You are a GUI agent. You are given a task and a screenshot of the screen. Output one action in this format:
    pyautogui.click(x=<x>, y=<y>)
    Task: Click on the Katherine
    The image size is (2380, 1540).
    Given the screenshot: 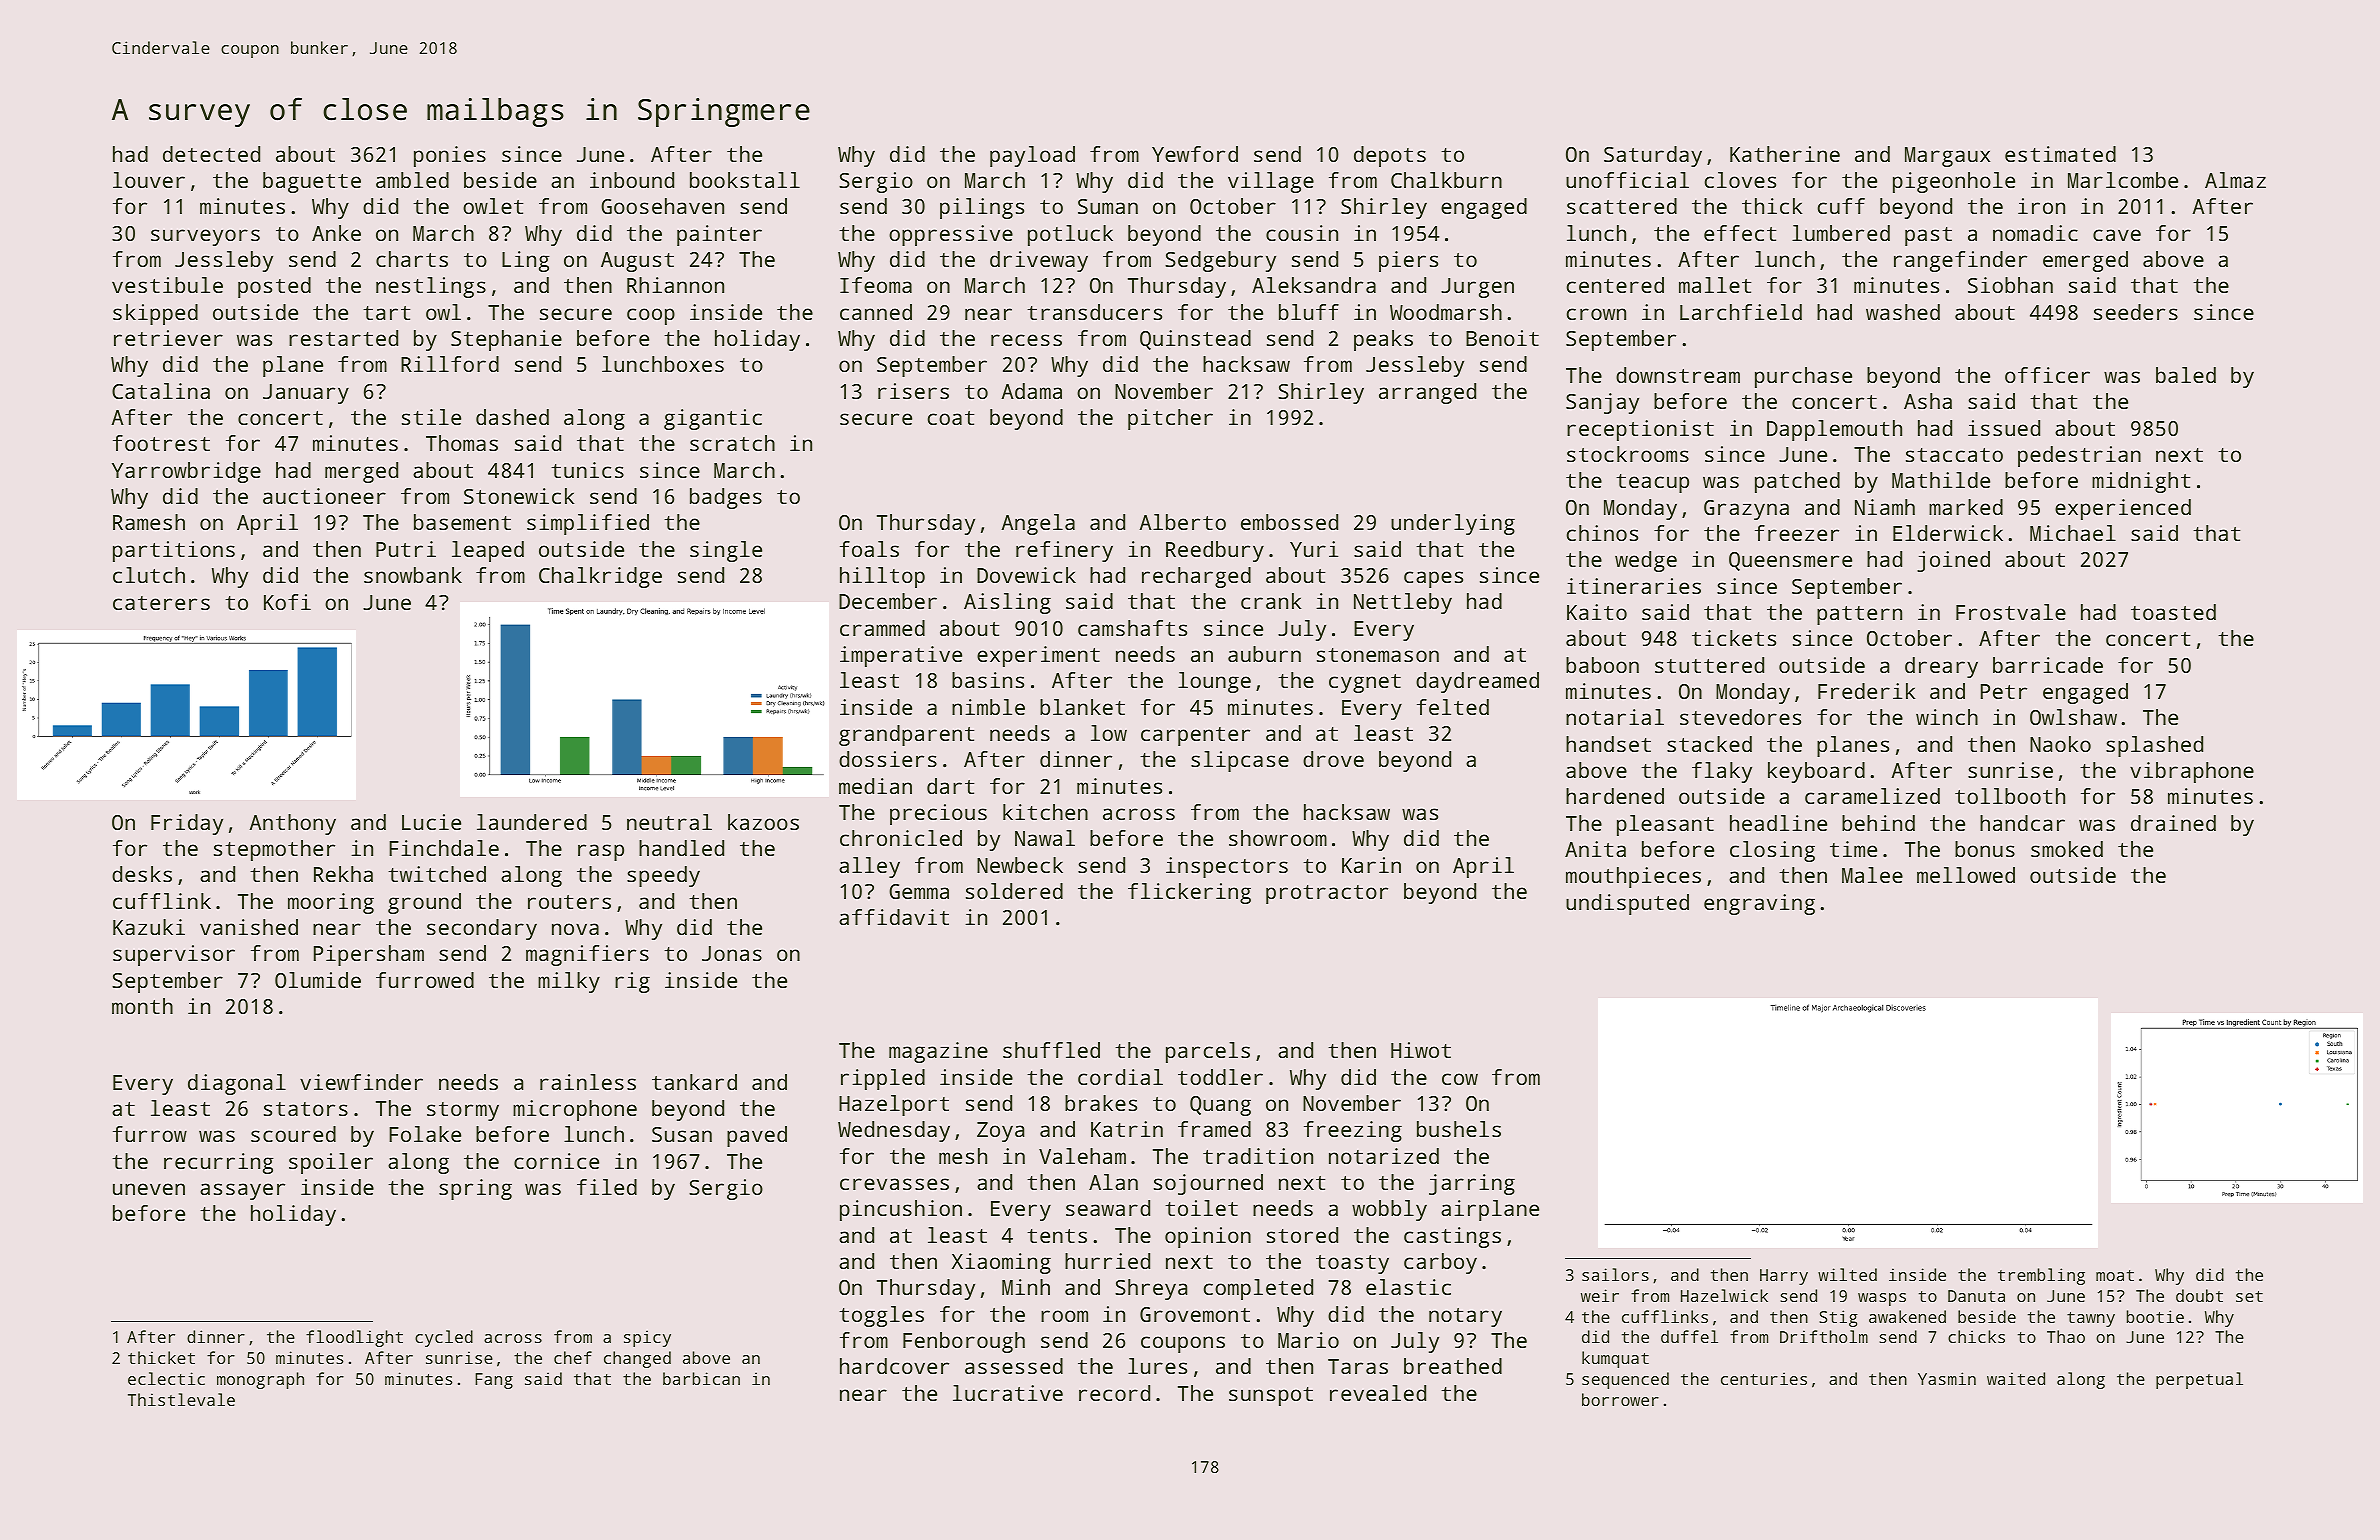 What is the action you would take?
    pyautogui.click(x=1785, y=154)
